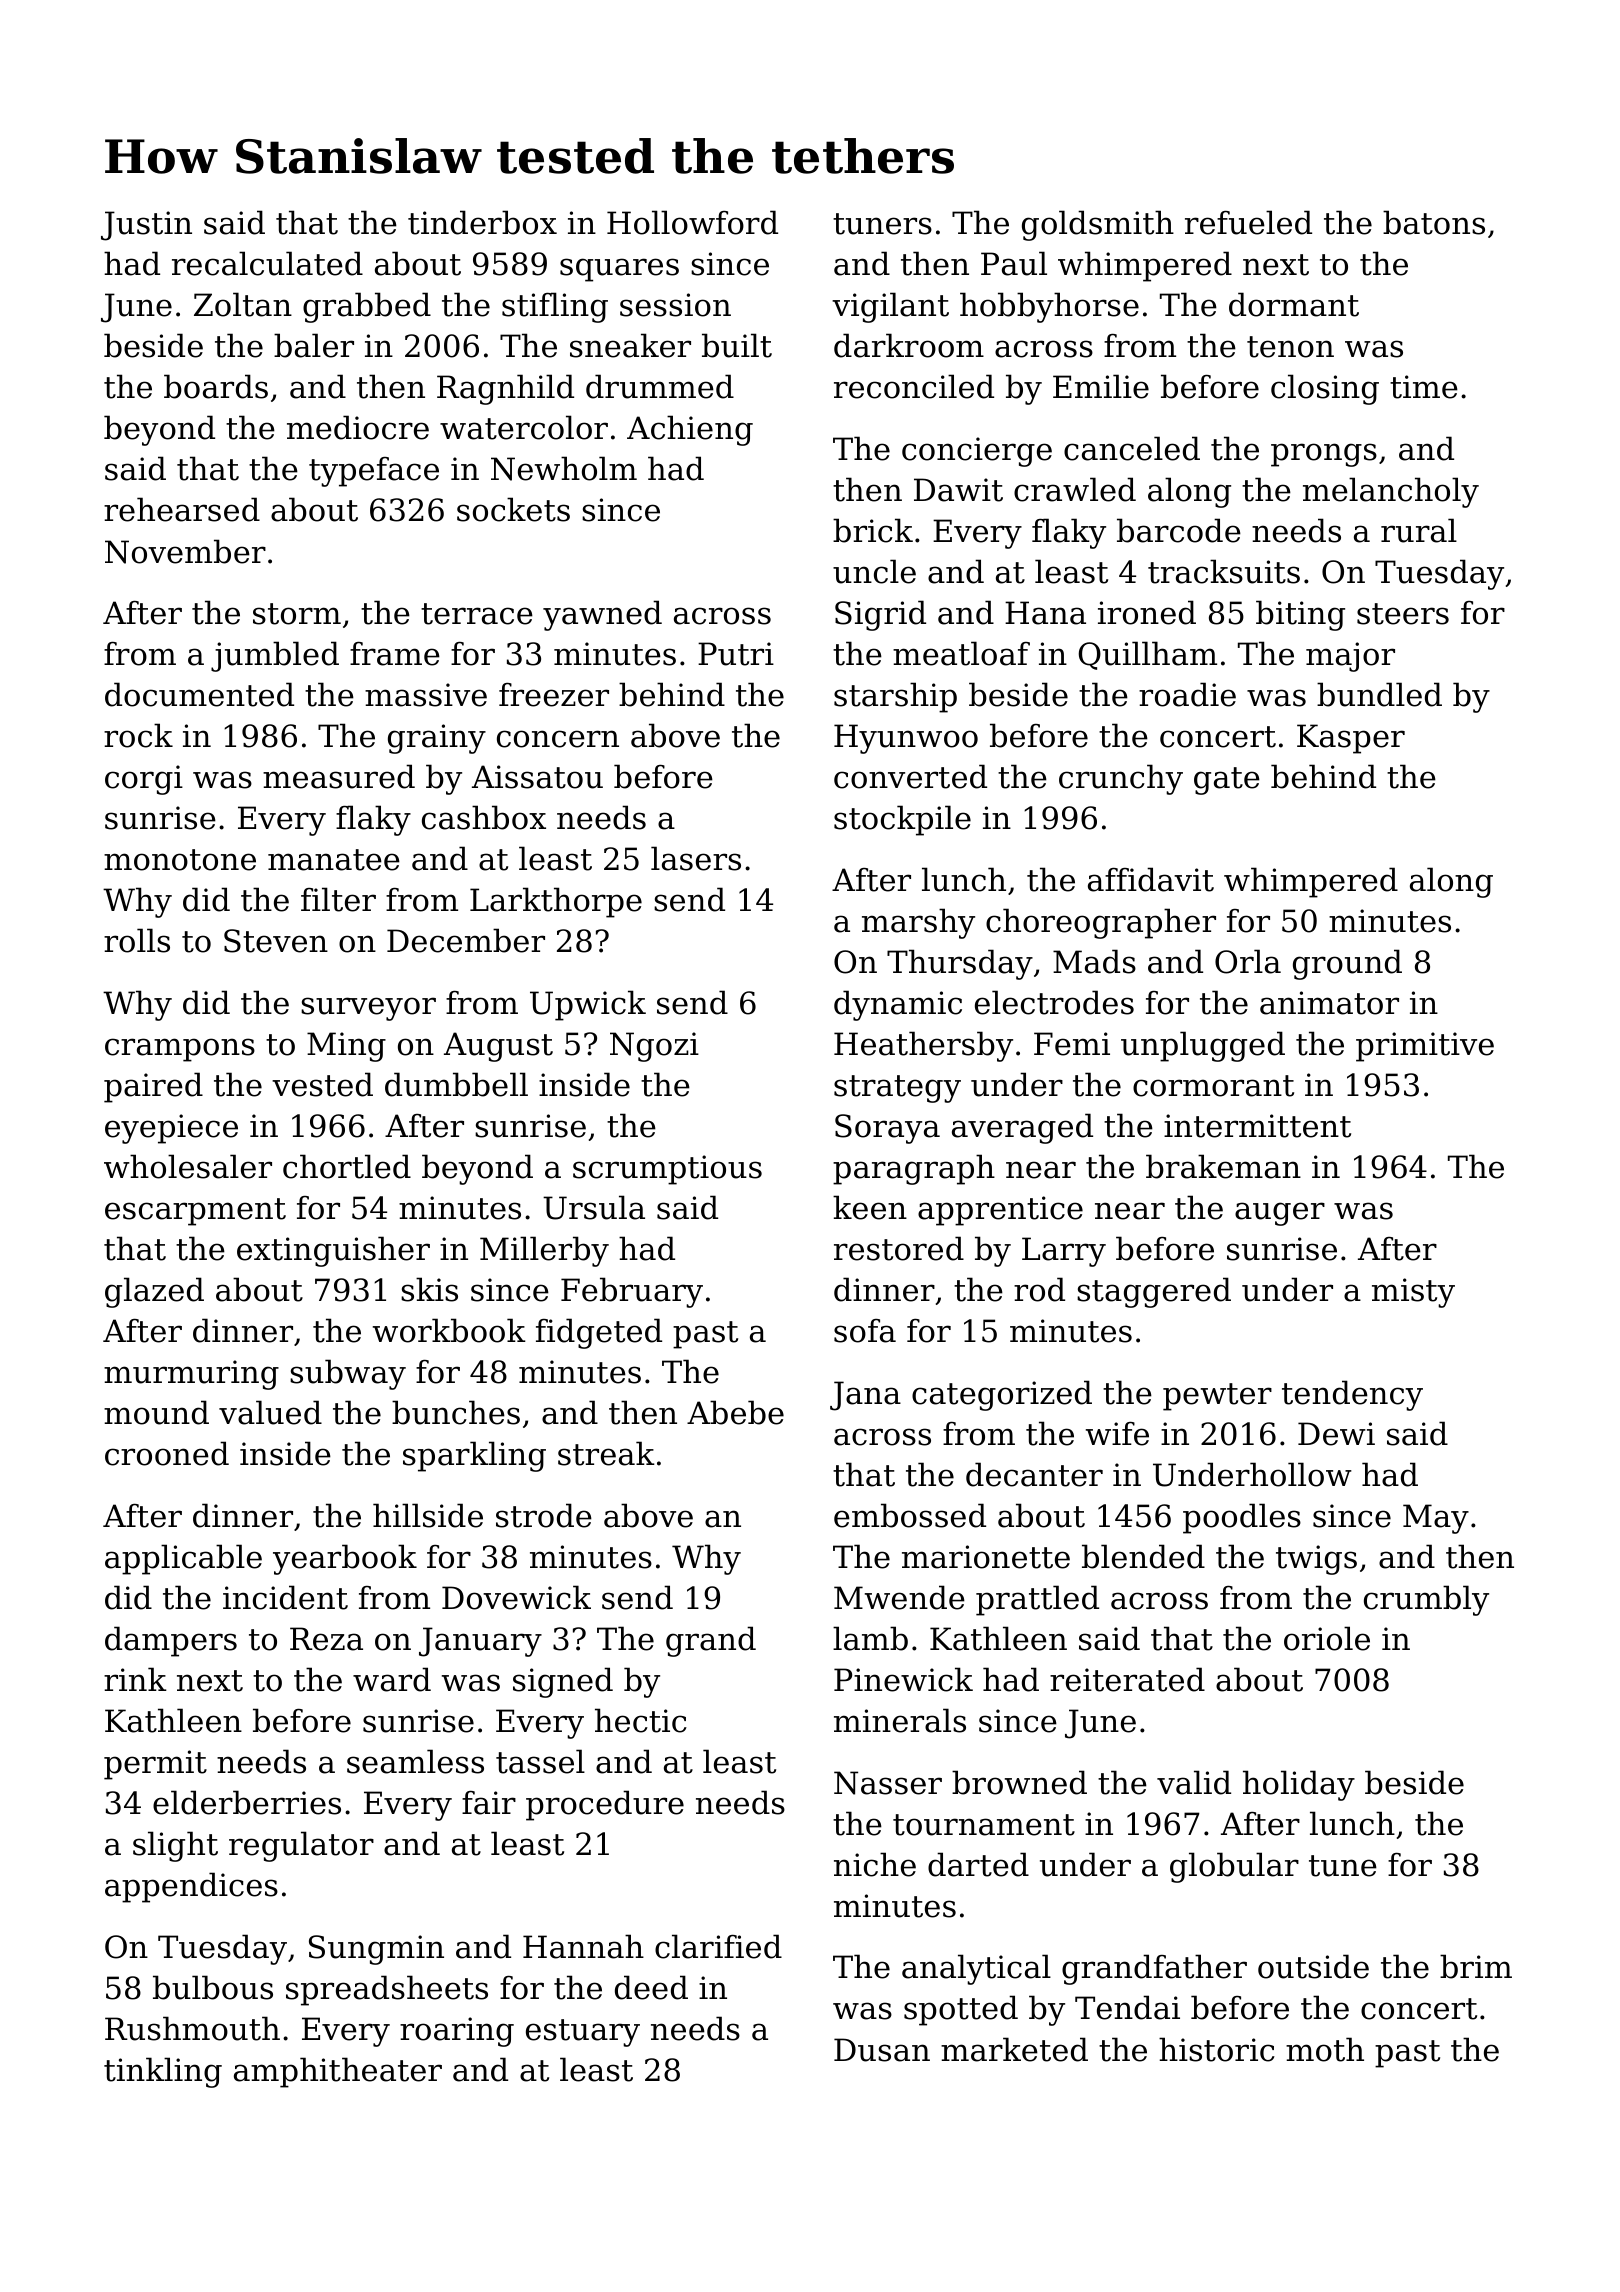 This screenshot has height=2292, width=1620. What do you see at coordinates (213, 1987) in the screenshot?
I see `bulbous` at bounding box center [213, 1987].
